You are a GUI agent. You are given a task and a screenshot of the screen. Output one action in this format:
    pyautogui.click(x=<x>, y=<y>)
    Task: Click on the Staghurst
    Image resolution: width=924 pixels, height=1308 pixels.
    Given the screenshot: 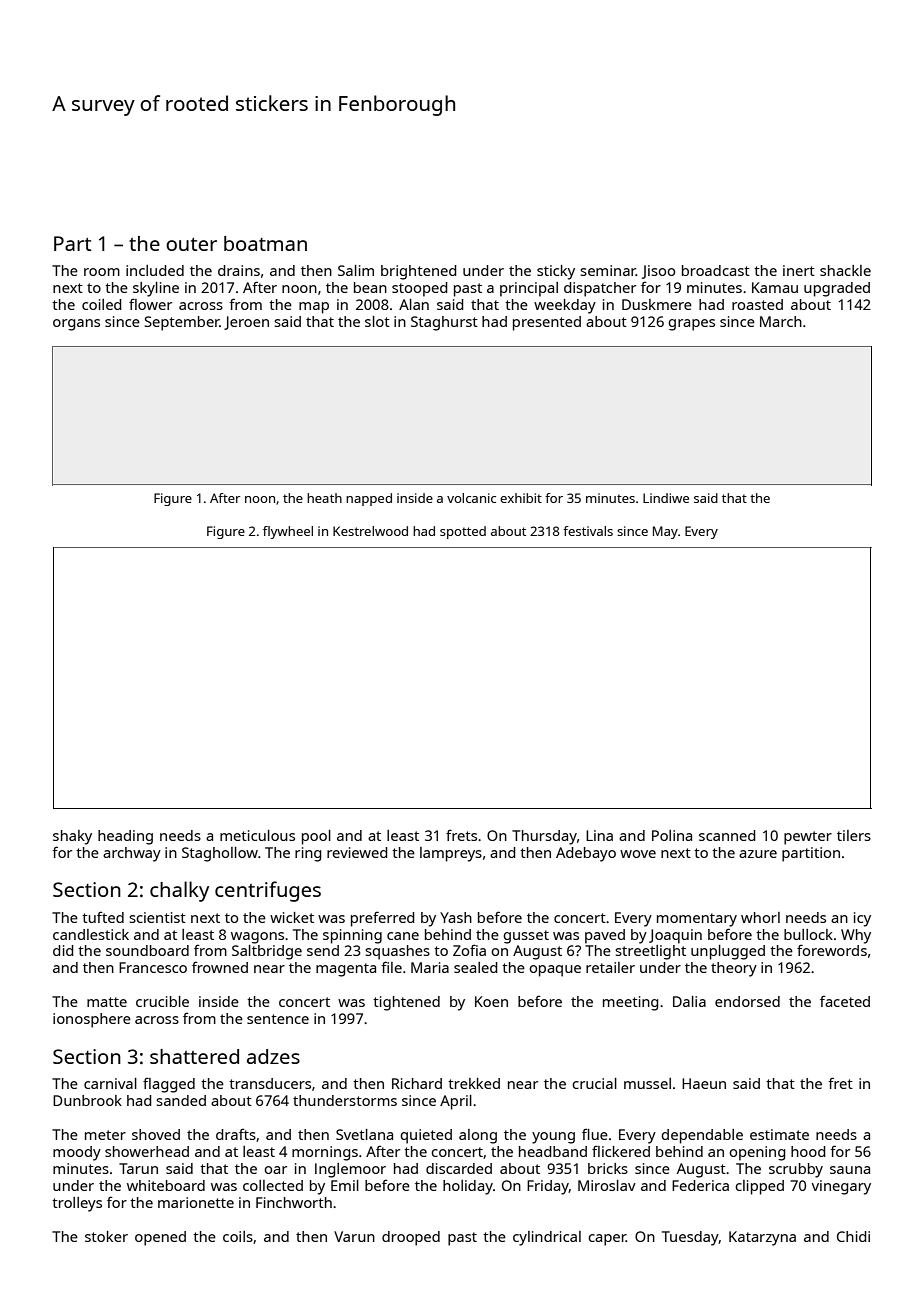 What is the action you would take?
    pyautogui.click(x=444, y=323)
